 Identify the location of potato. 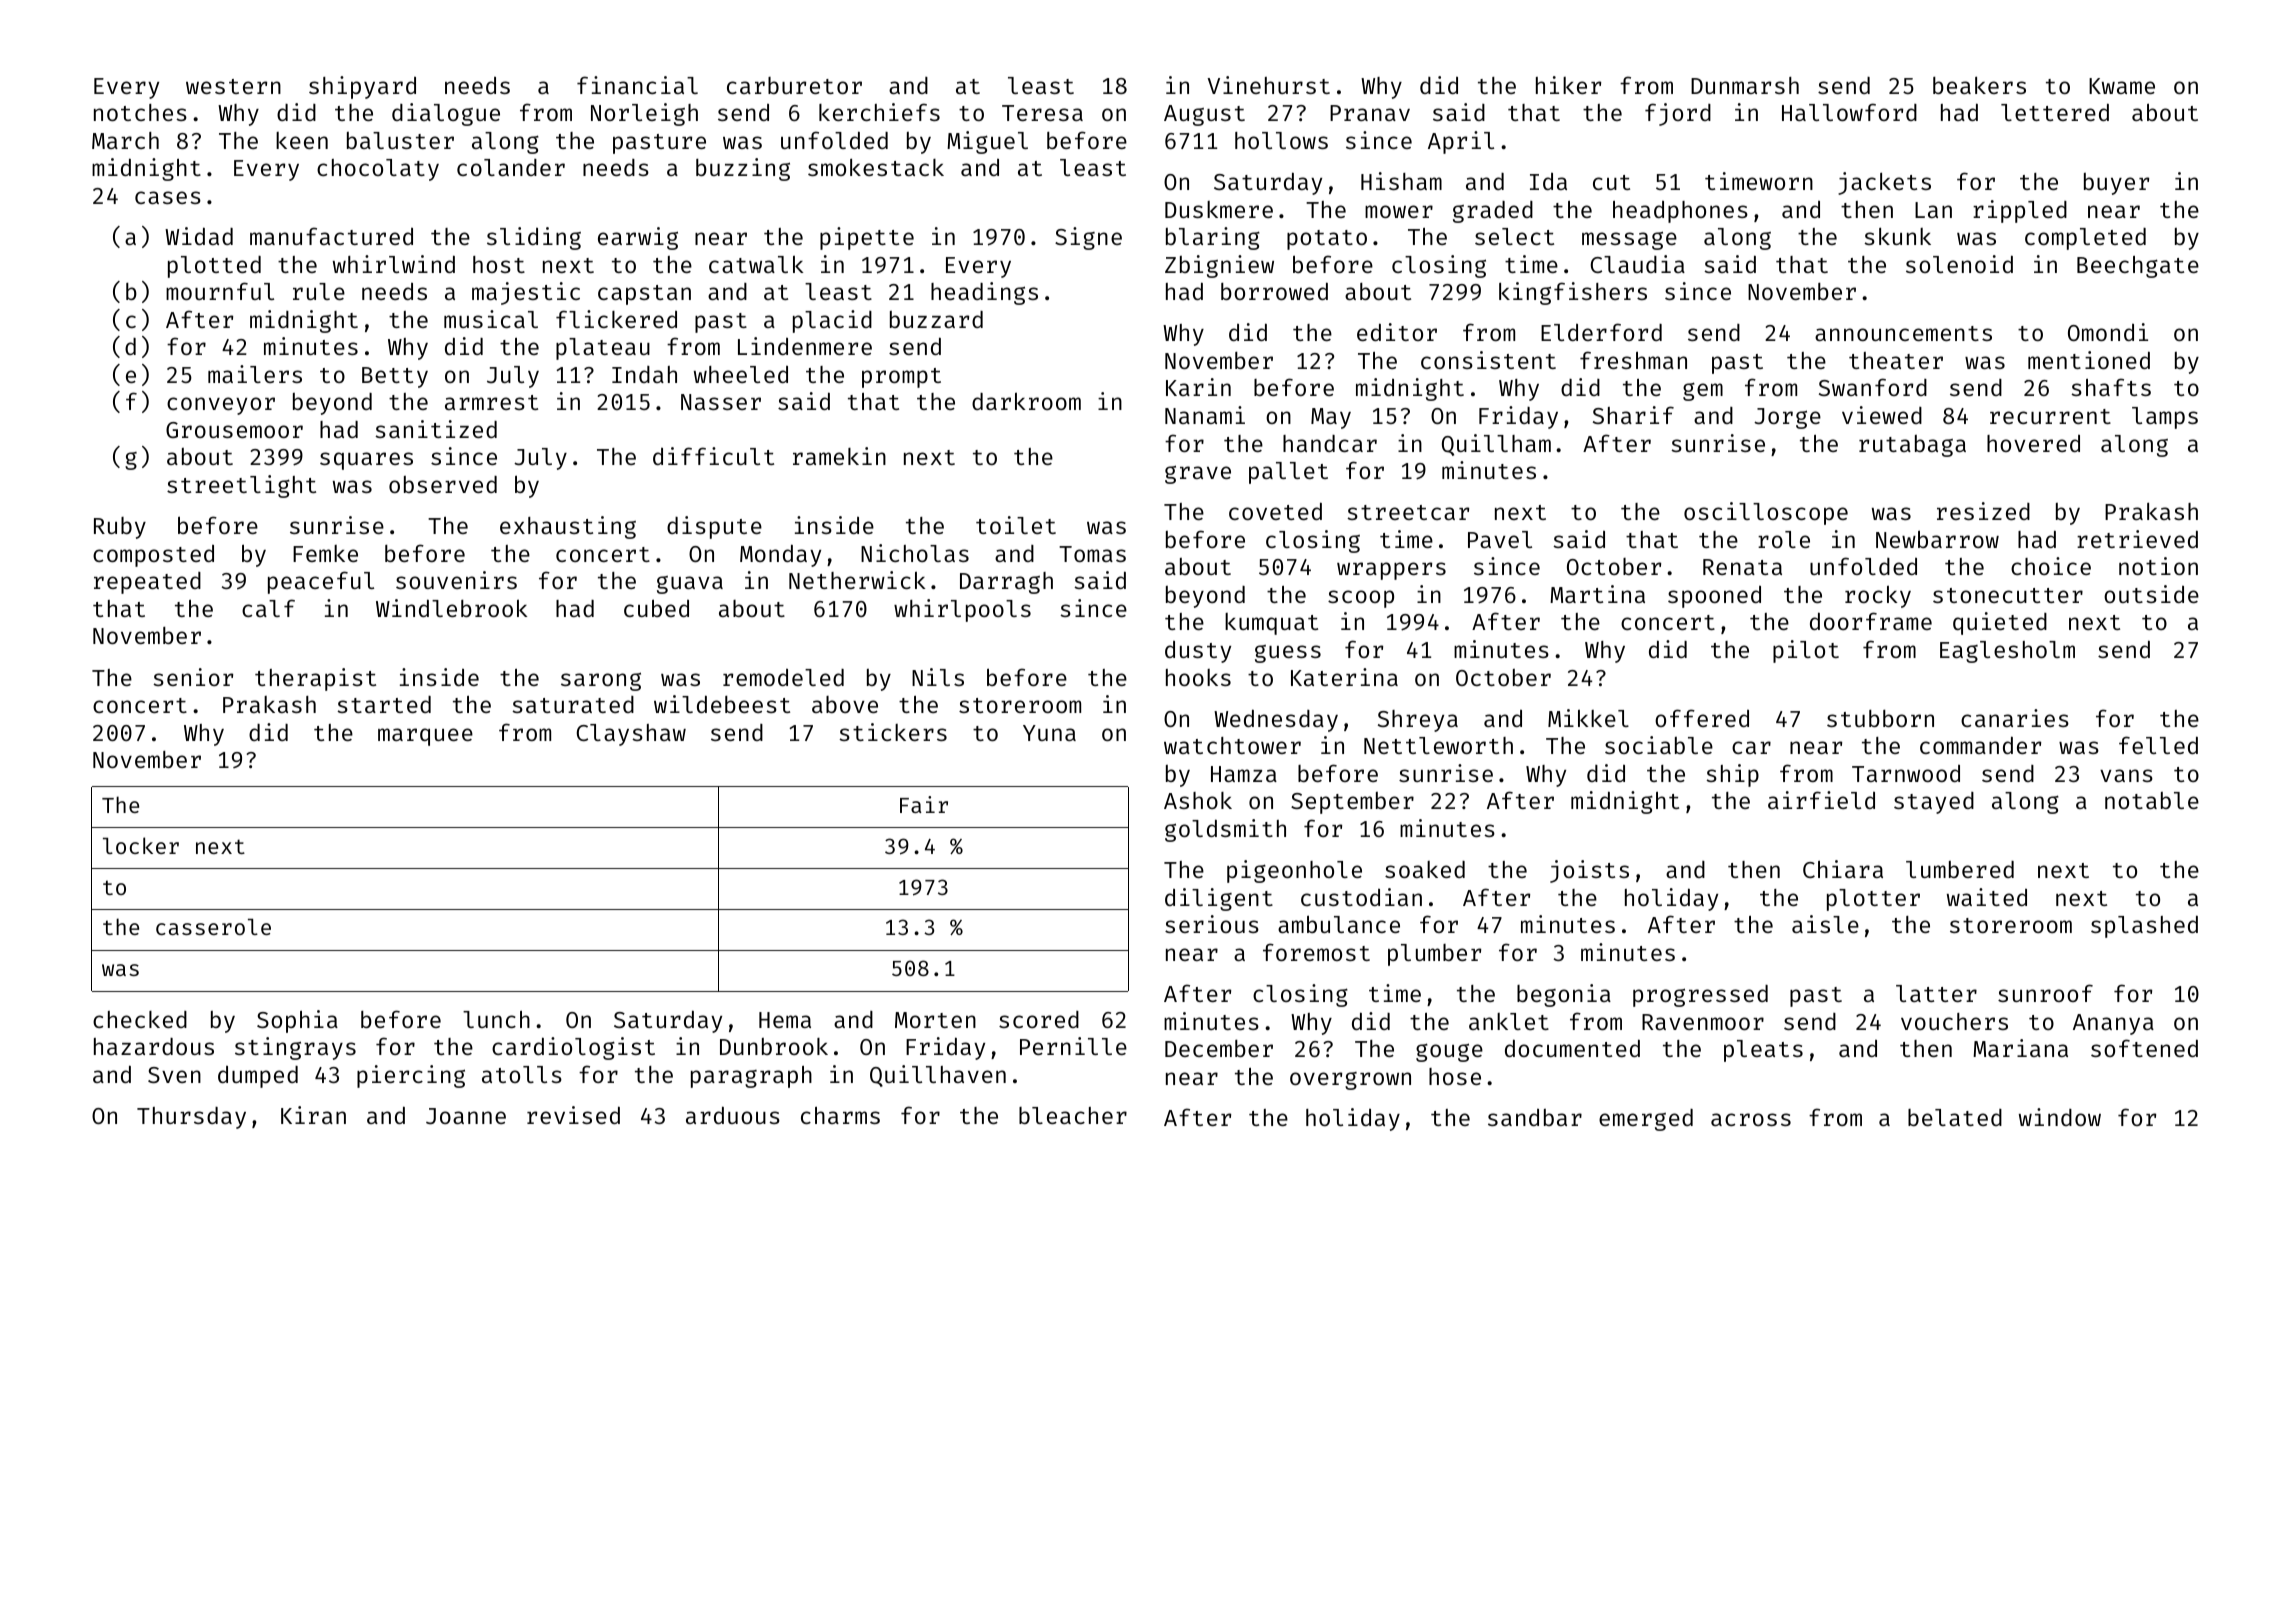
(1327, 240).
